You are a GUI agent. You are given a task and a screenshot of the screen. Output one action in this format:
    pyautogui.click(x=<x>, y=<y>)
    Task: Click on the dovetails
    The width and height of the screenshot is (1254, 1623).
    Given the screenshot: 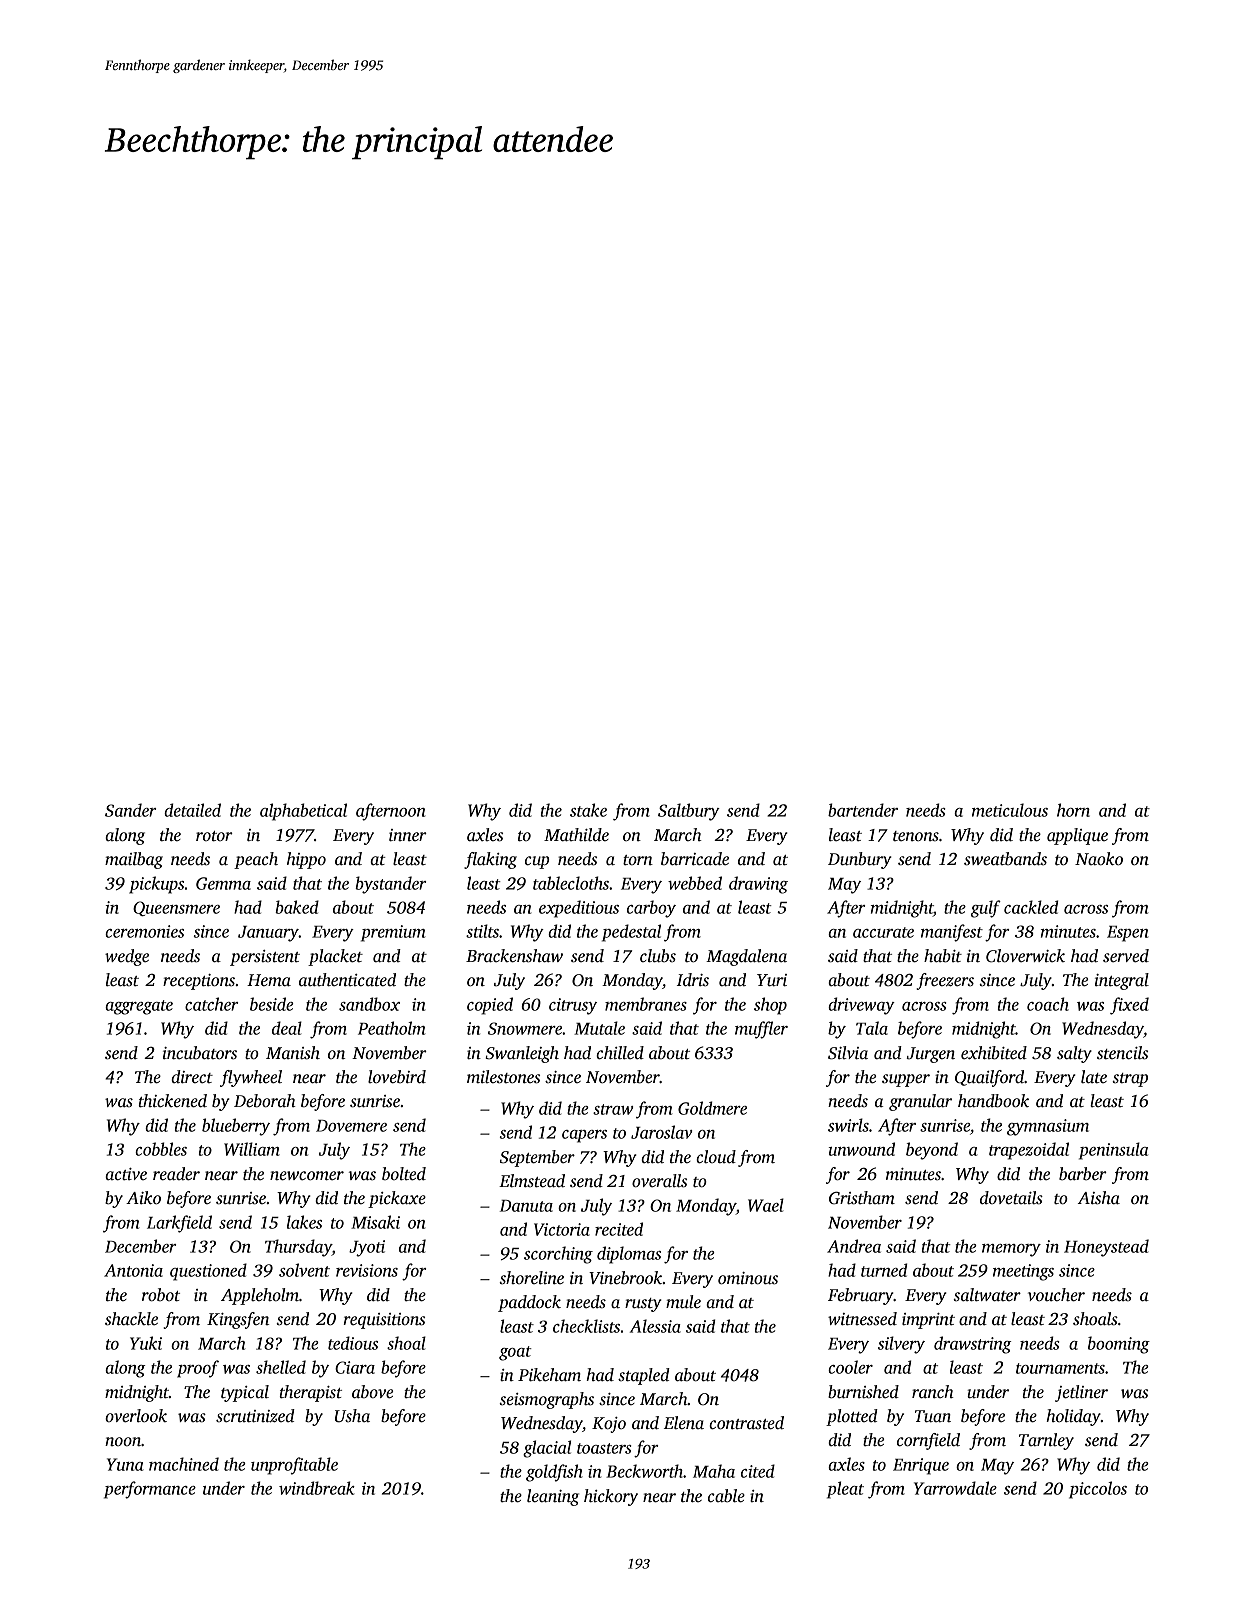 What is the action you would take?
    pyautogui.click(x=1011, y=1198)
